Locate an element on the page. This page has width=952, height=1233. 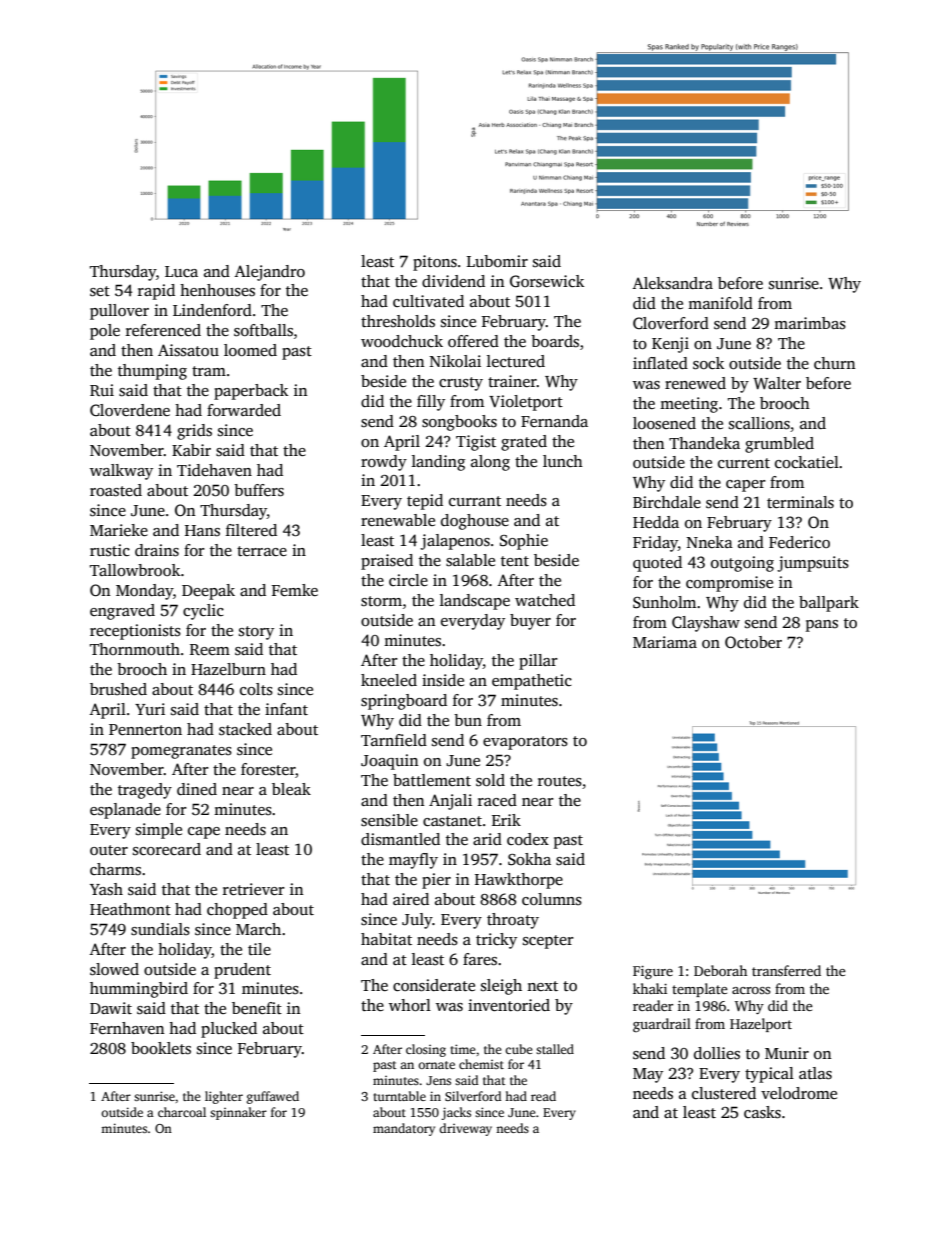
aired is located at coordinates (411, 899).
